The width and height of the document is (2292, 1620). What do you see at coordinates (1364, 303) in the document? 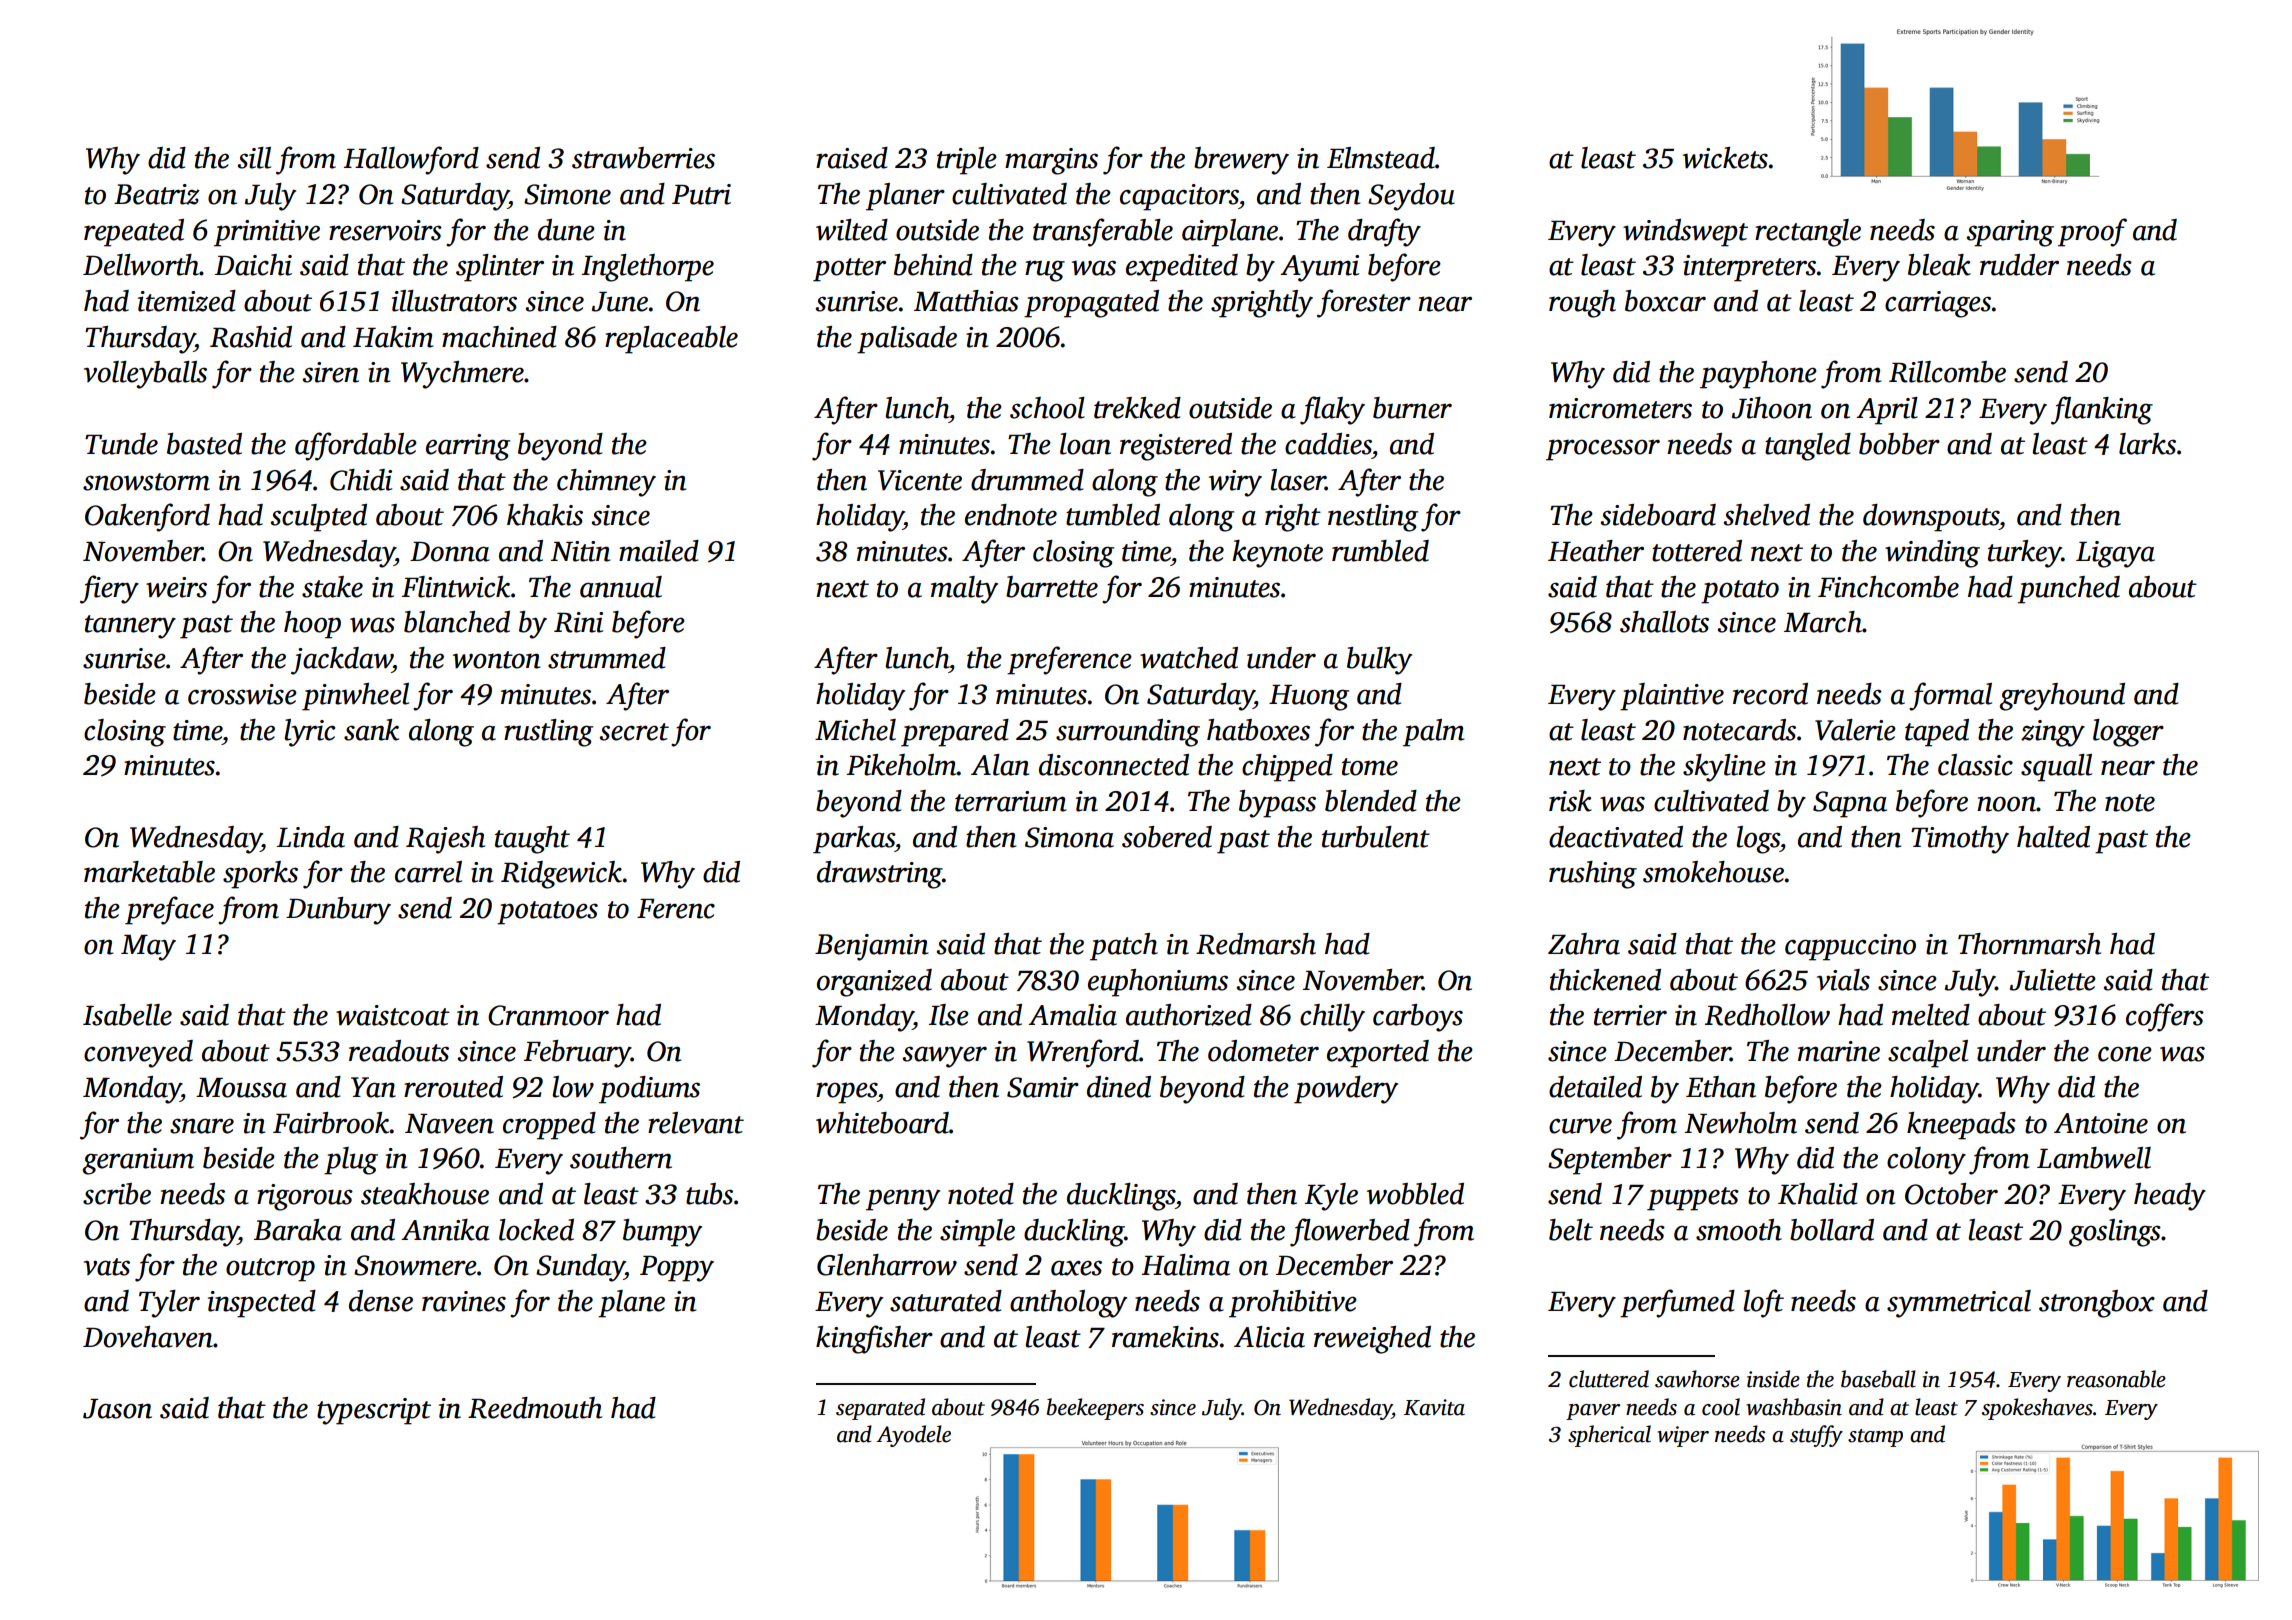
I see `forester` at bounding box center [1364, 303].
